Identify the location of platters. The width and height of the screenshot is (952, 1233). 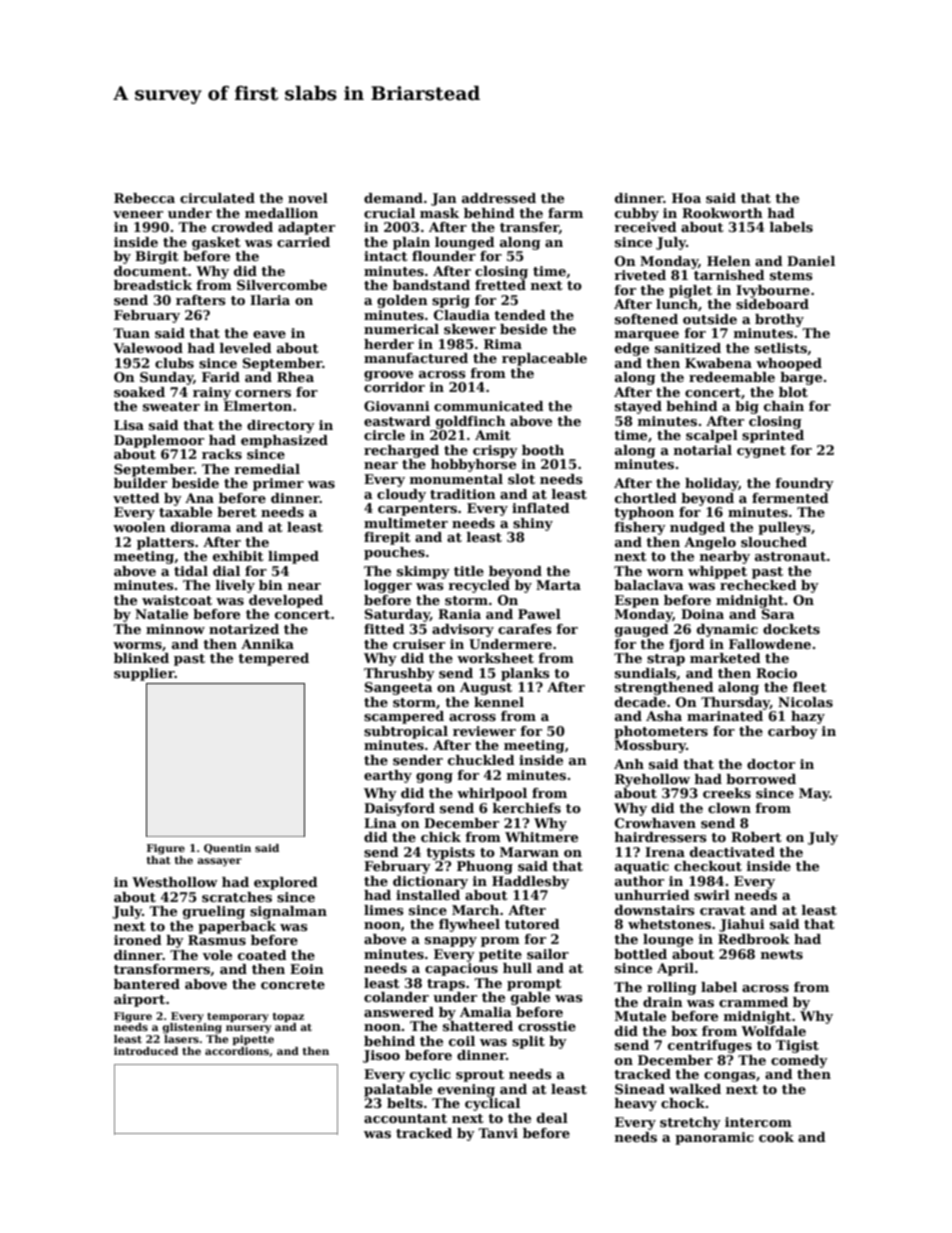
(165, 543).
